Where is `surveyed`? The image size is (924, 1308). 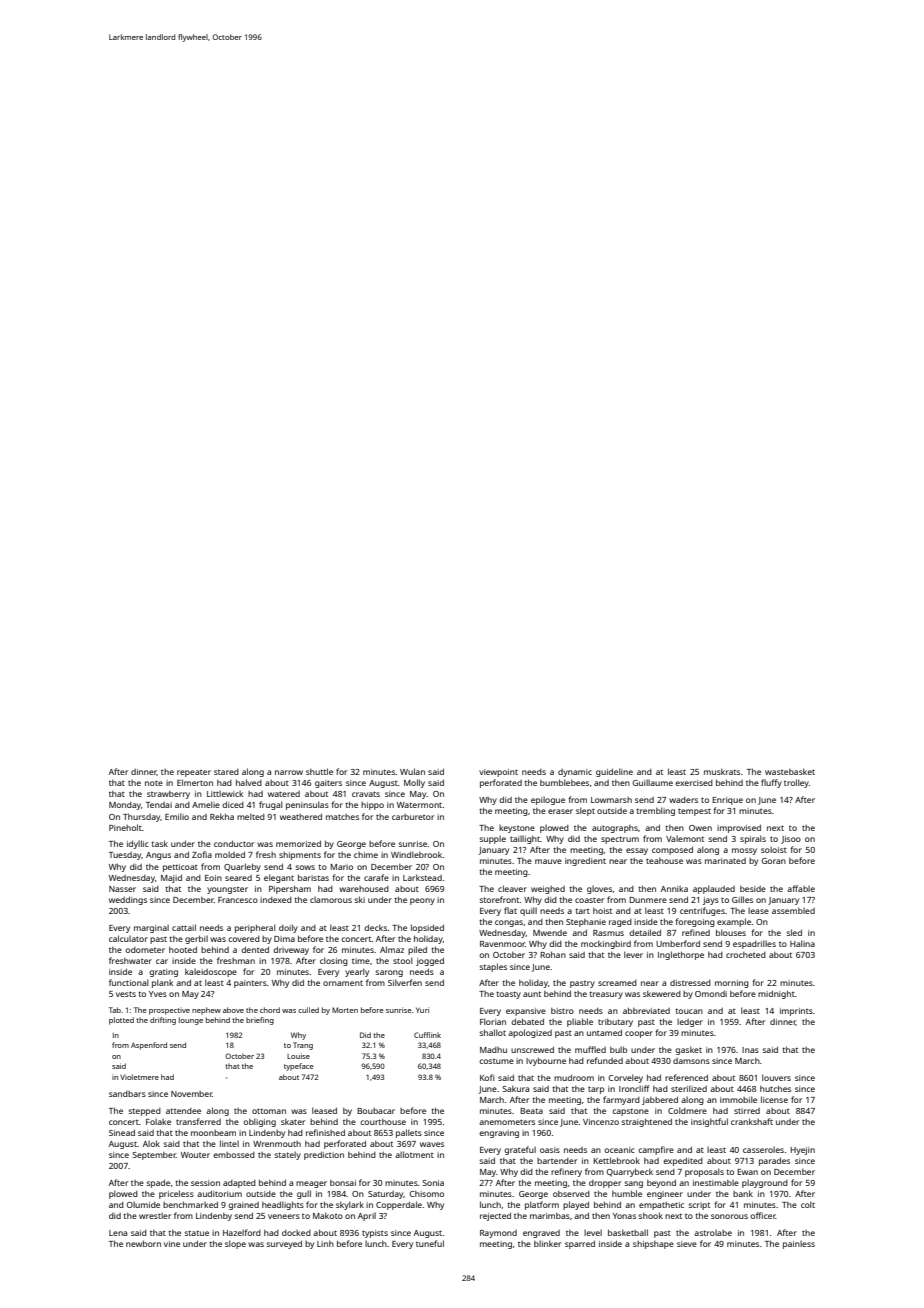 surveyed is located at coordinates (284, 1244).
